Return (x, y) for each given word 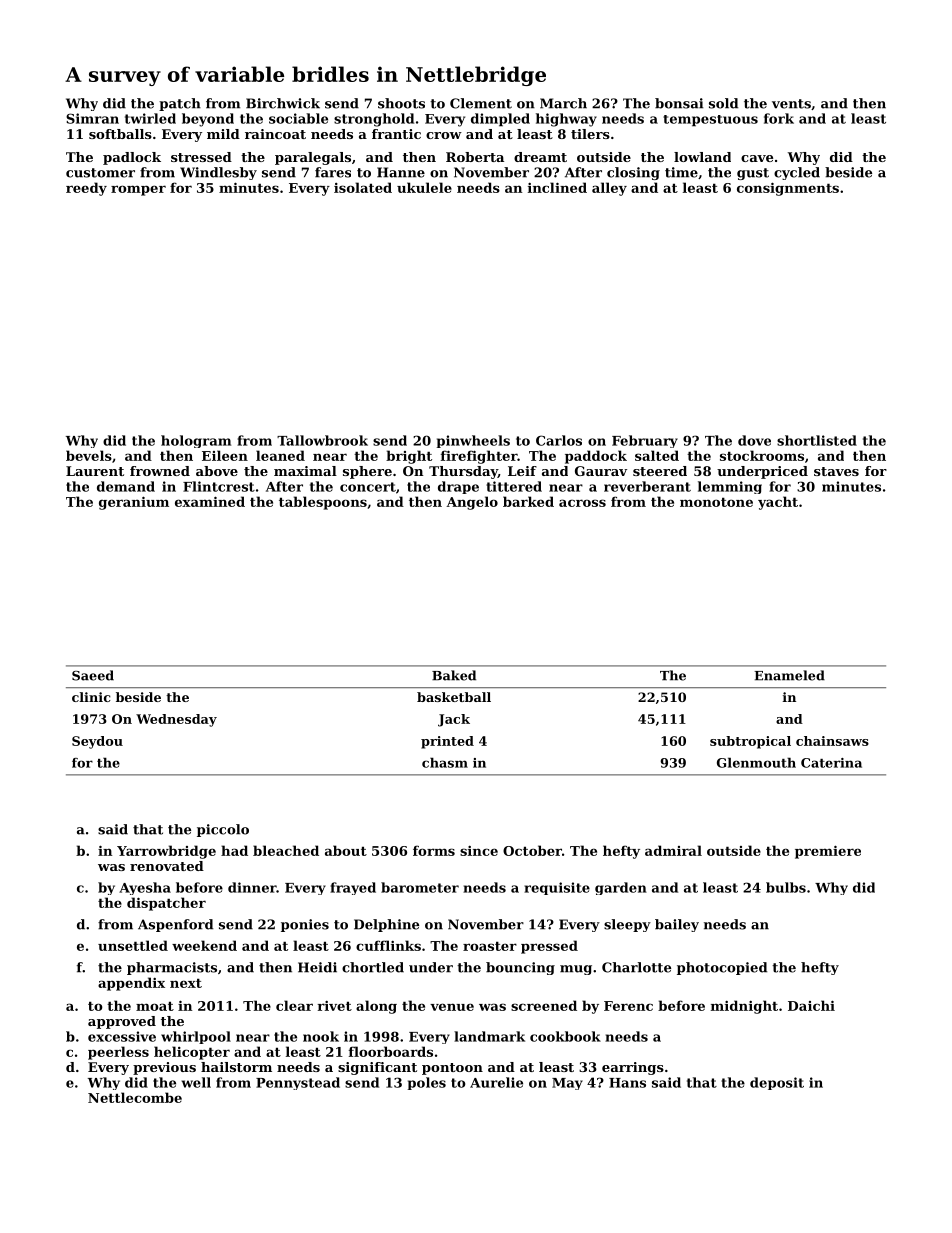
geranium (134, 503)
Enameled (789, 675)
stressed (201, 157)
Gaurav (601, 471)
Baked (454, 675)
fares (333, 172)
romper (138, 190)
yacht (778, 503)
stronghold (374, 120)
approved (122, 1022)
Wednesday (176, 720)
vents (791, 104)
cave (757, 158)
